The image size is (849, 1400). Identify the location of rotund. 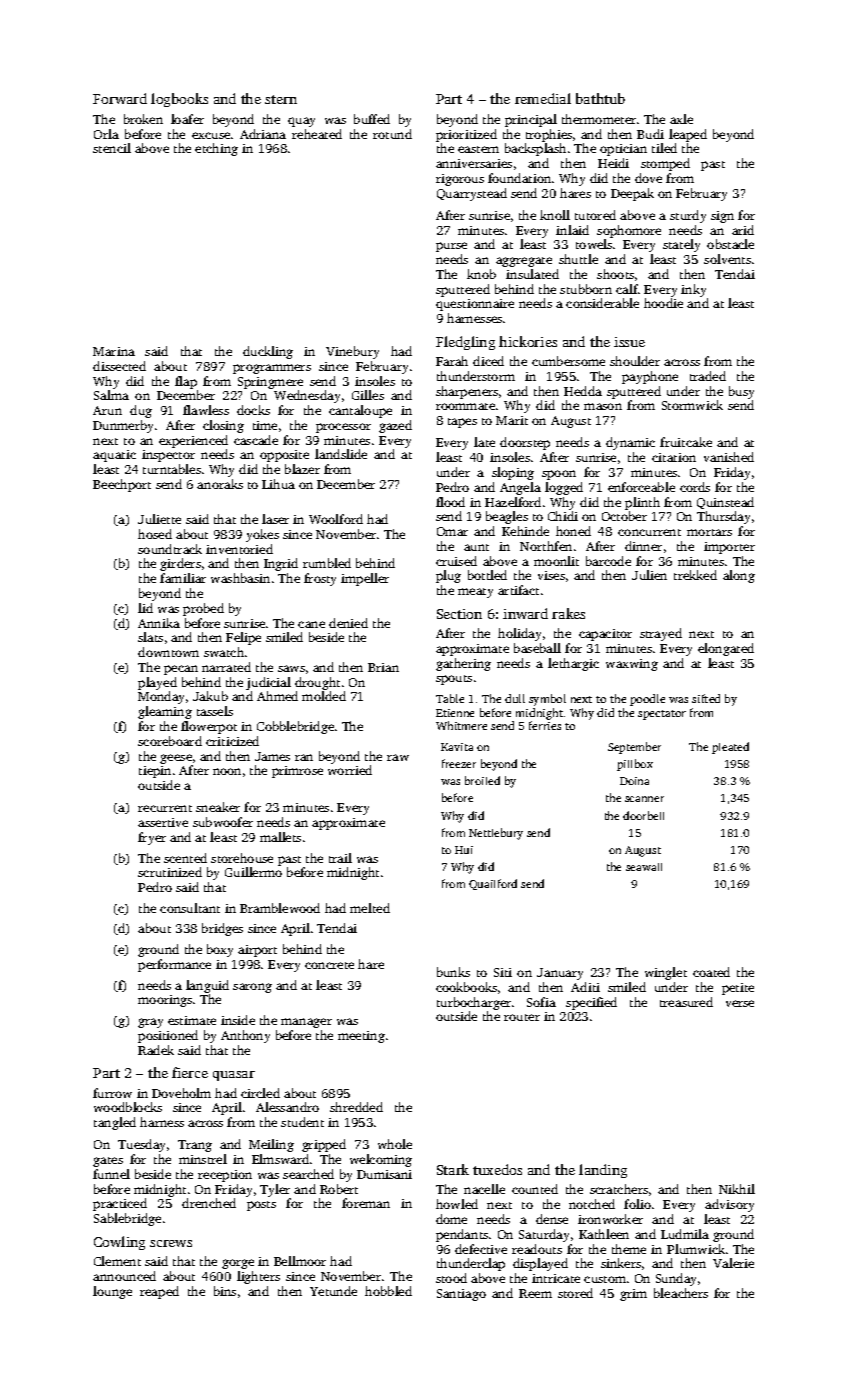
(392, 134).
